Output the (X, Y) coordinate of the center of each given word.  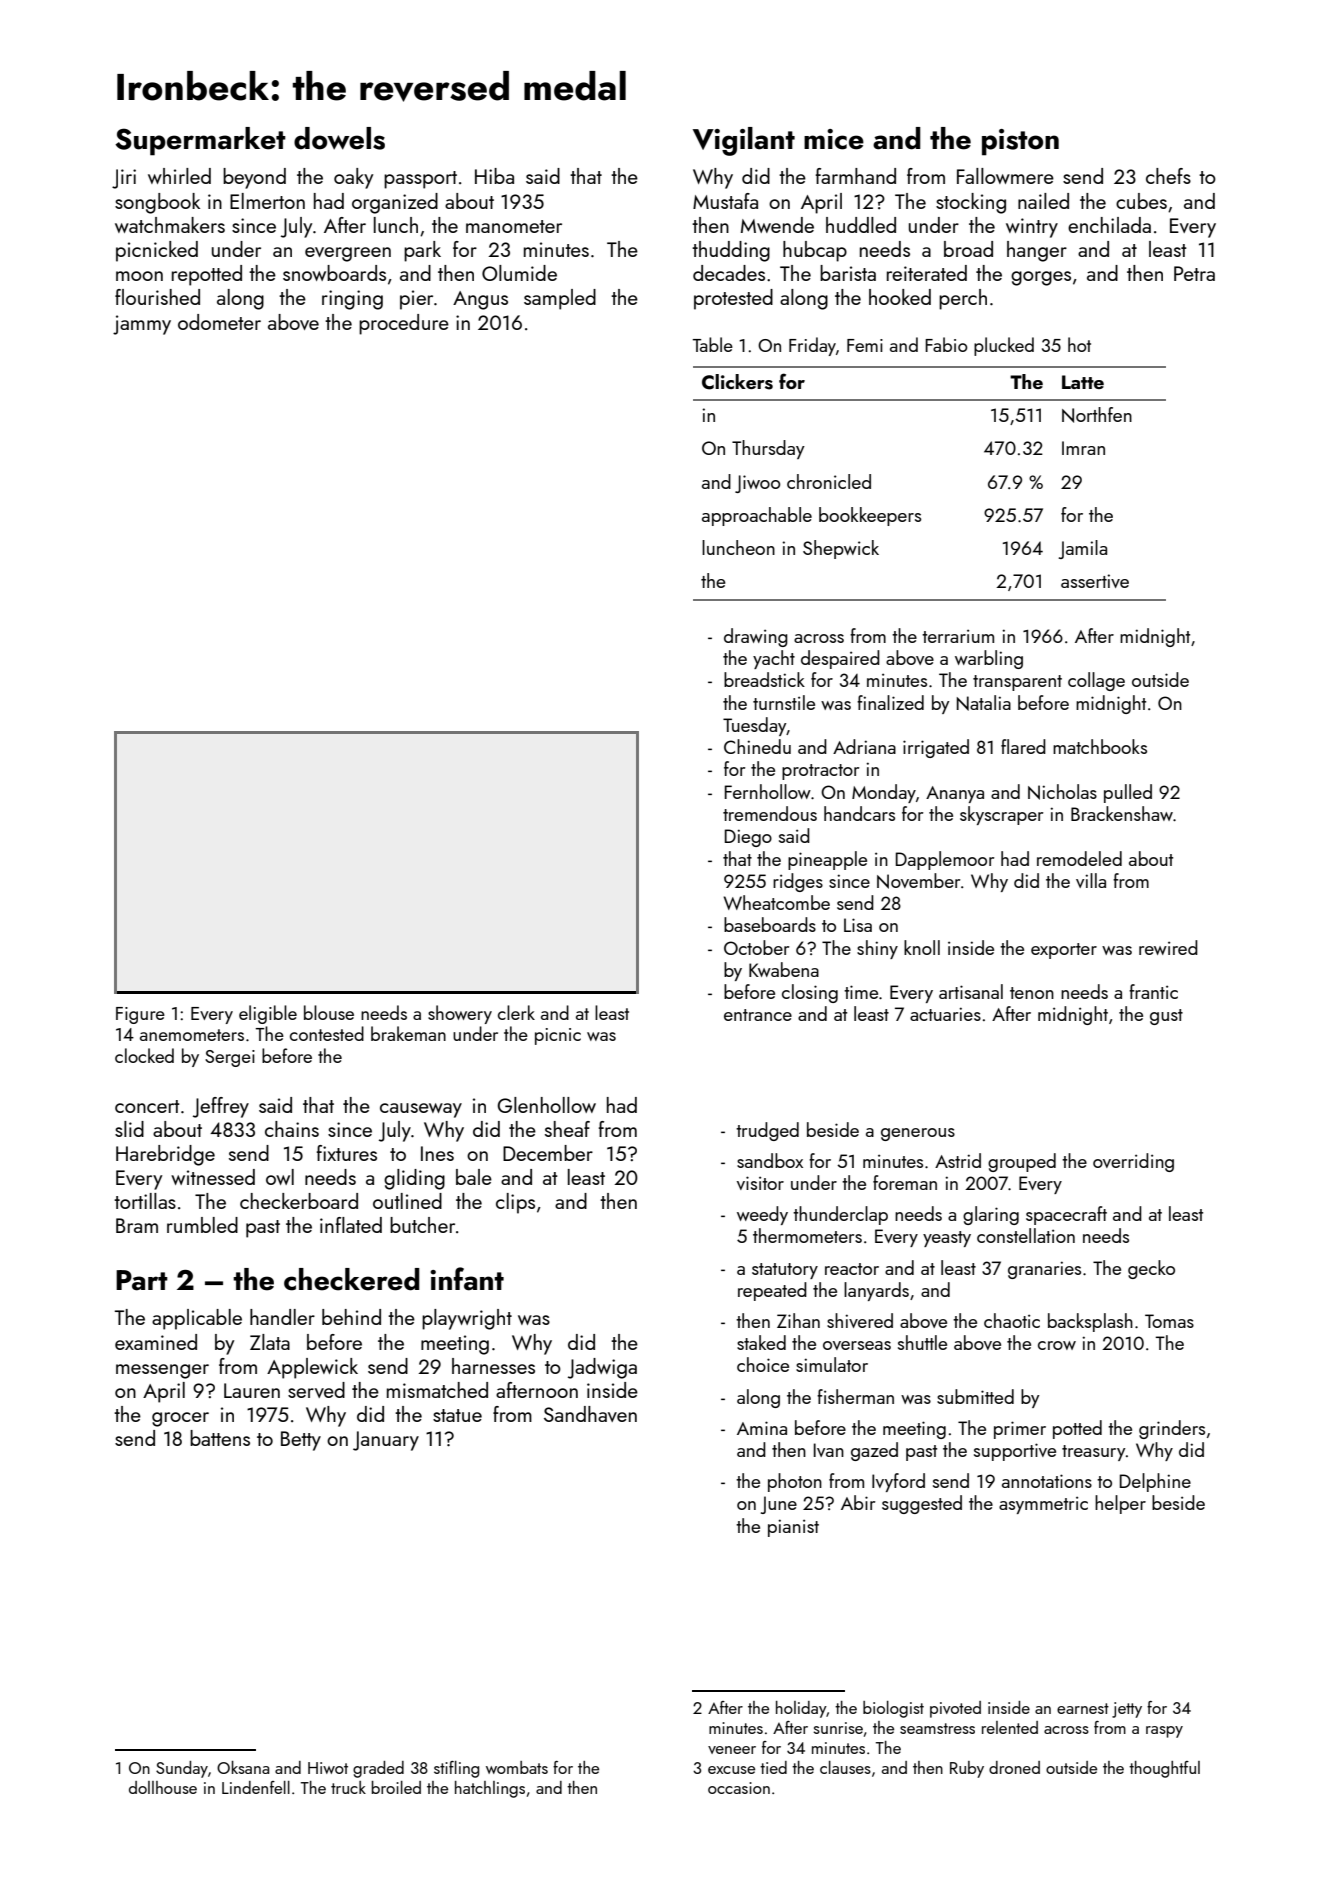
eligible (268, 1014)
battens (220, 1438)
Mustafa (725, 201)
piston (1020, 142)
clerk (516, 1012)
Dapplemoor (945, 860)
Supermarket (200, 141)
